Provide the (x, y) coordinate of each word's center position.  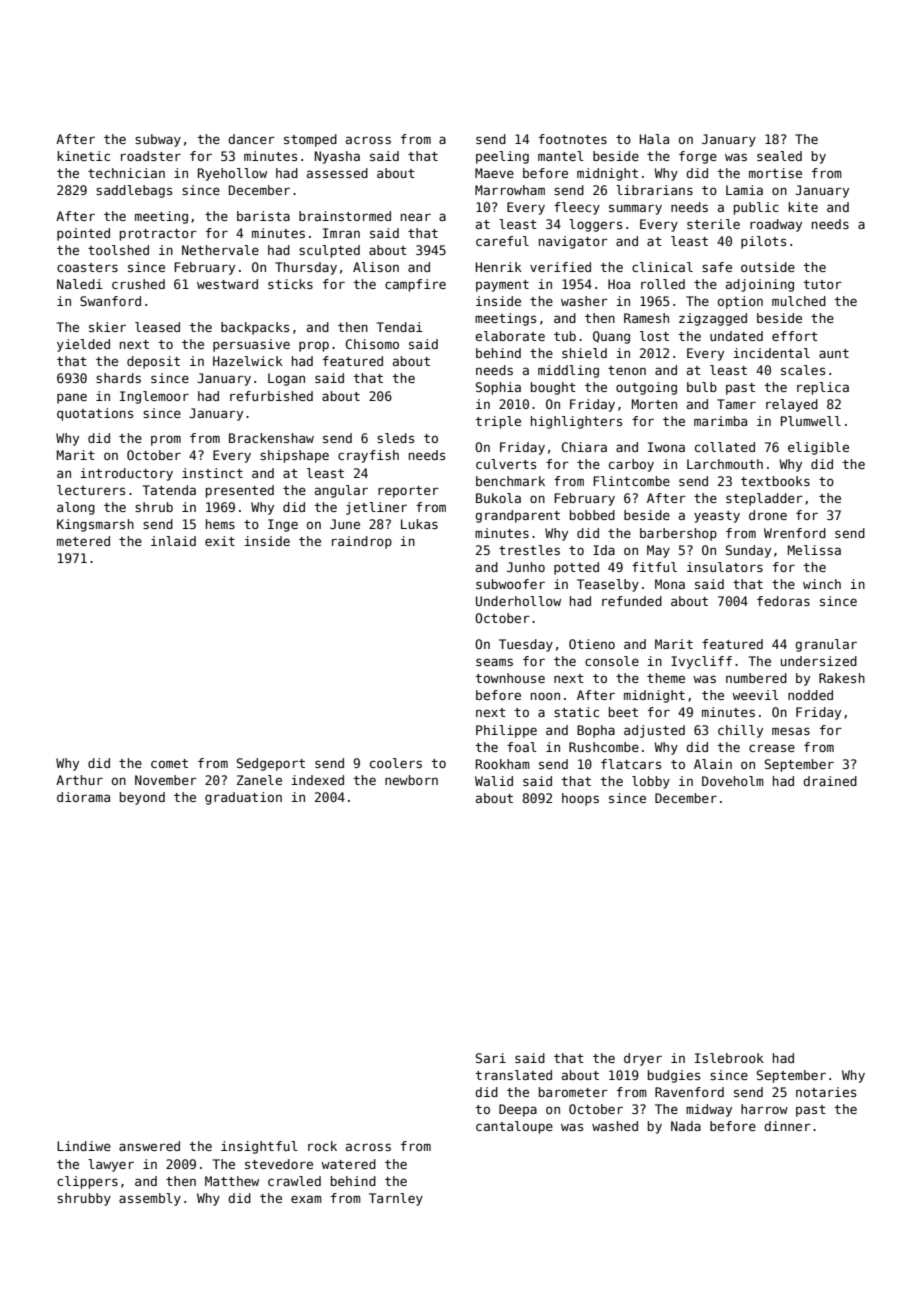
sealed (779, 156)
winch (822, 584)
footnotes (573, 139)
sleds (395, 438)
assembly (150, 1199)
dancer (251, 139)
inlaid (173, 541)
